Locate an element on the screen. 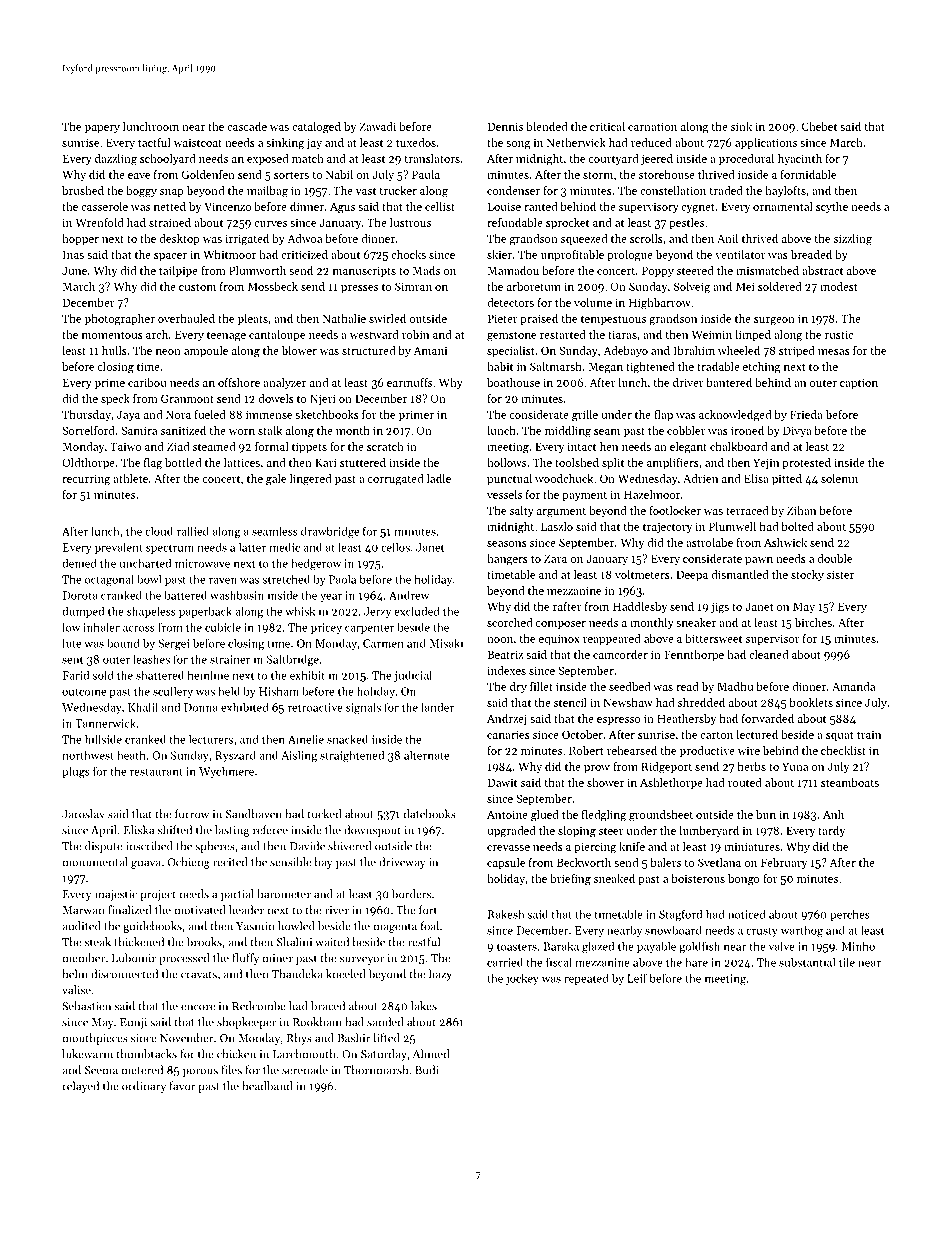  Zawadi is located at coordinates (377, 126).
